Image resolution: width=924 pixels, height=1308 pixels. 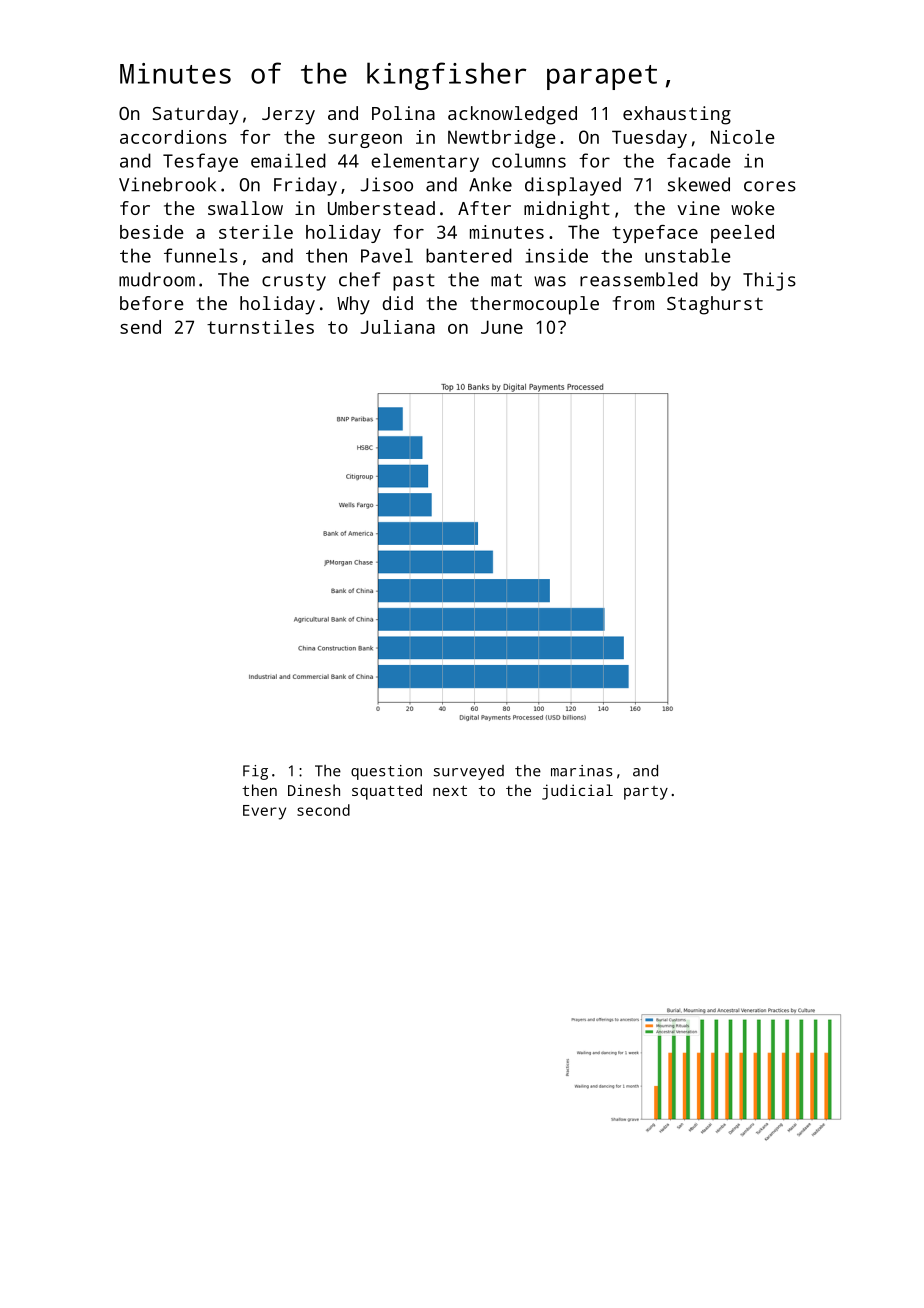 I want to click on Polina, so click(x=403, y=113).
